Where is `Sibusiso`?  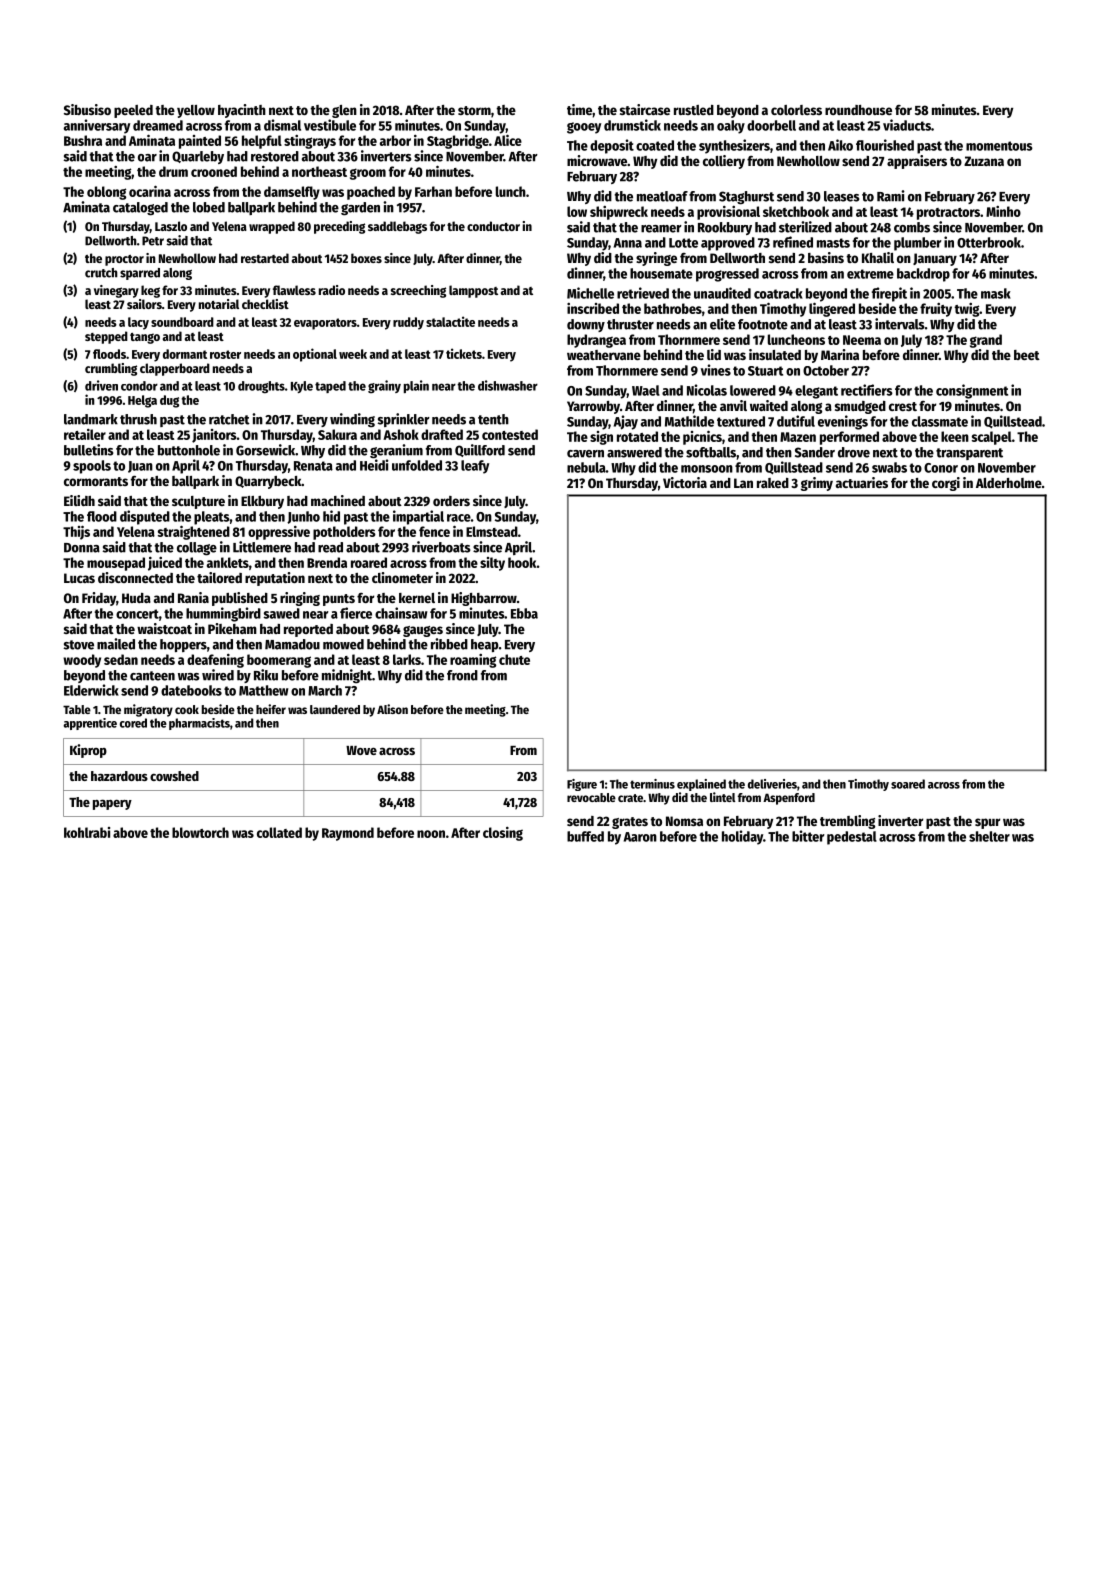
Sibusiso is located at coordinates (87, 109).
